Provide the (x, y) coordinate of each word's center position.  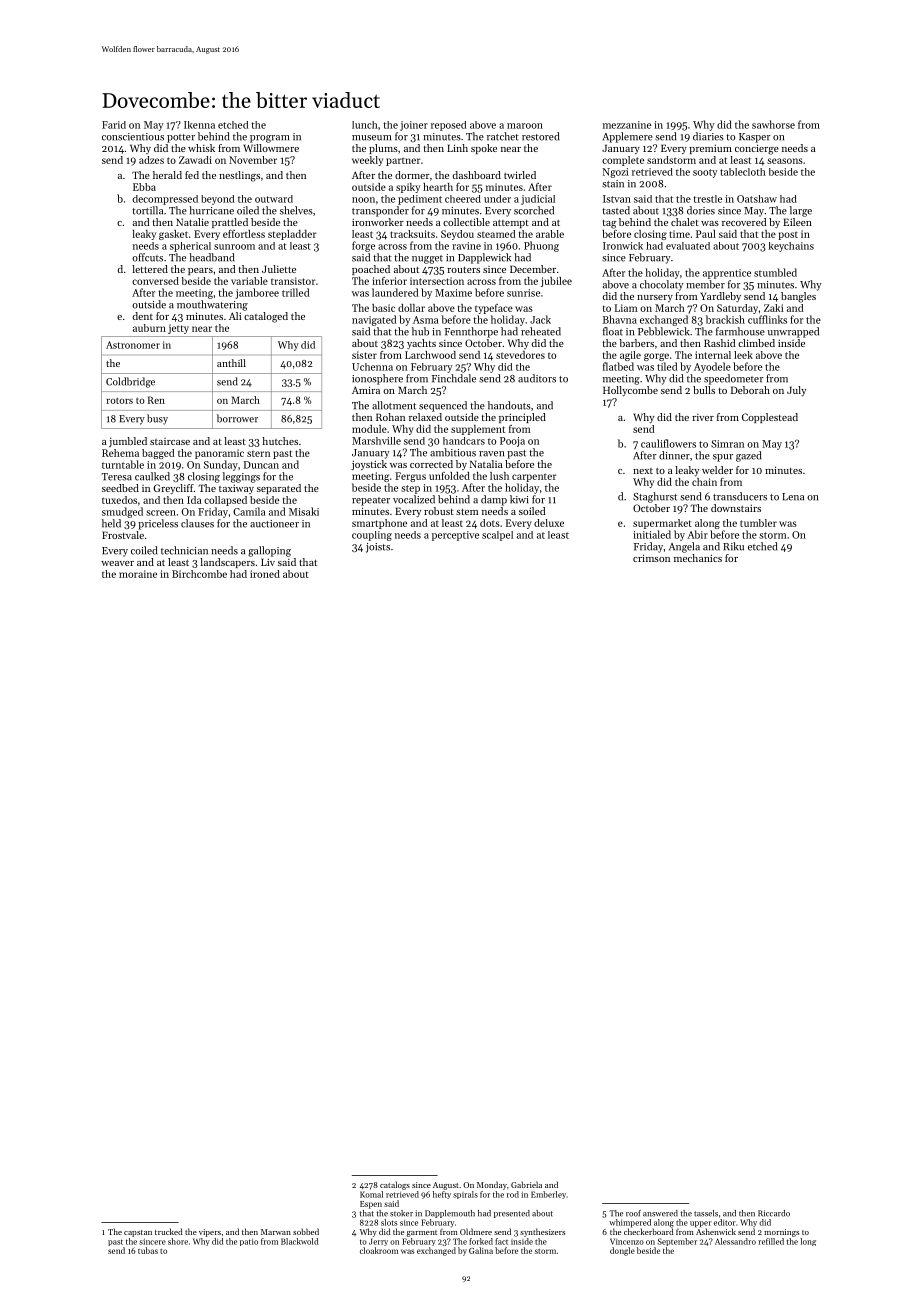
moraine (138, 574)
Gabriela (526, 1184)
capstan (138, 1233)
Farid (114, 125)
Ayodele (712, 367)
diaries (708, 136)
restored (541, 136)
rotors (120, 400)
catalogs (395, 1185)
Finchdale (454, 378)
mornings (781, 1233)
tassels (706, 1213)
